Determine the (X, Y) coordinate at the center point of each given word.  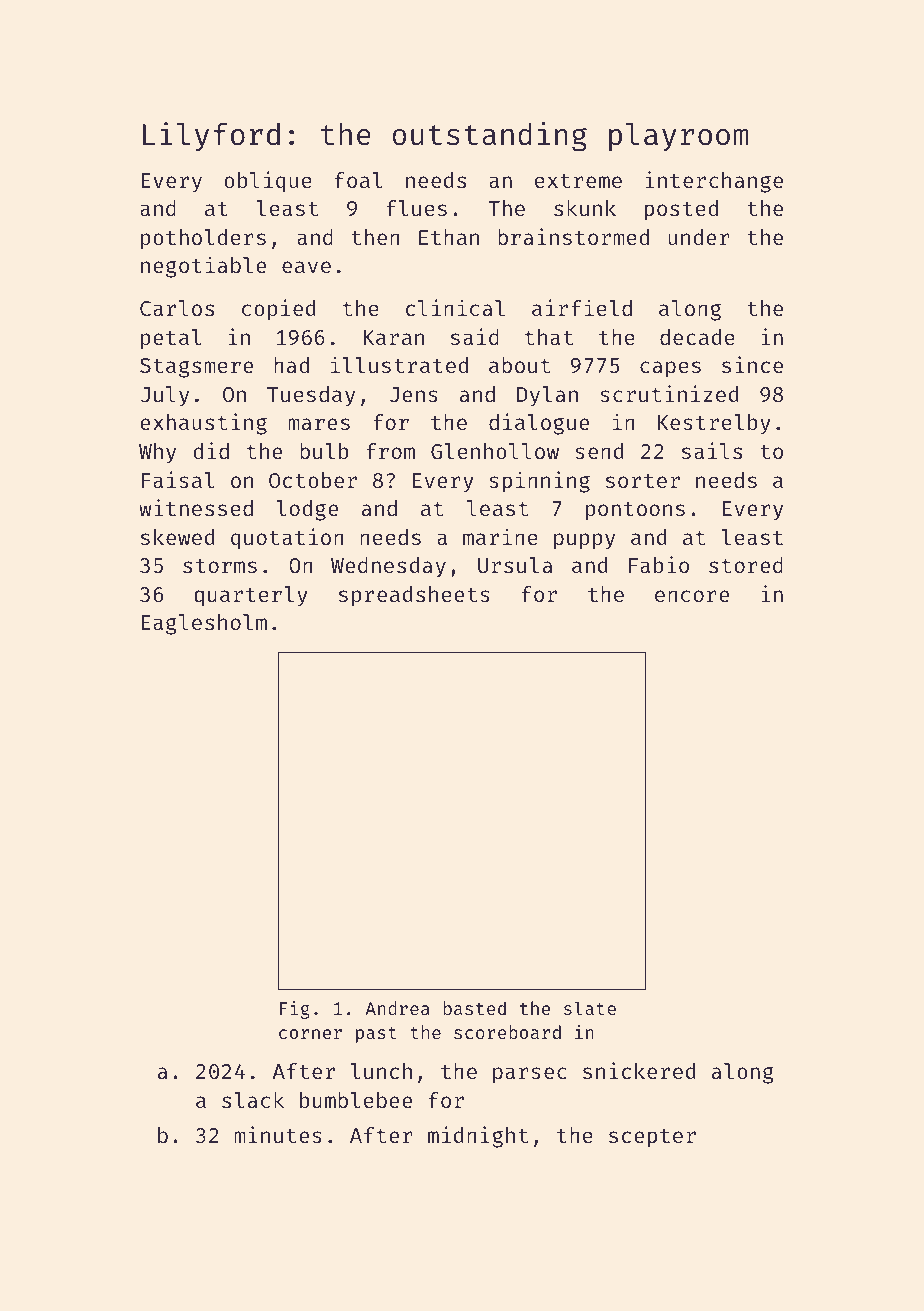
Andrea (398, 1008)
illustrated (399, 364)
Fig (295, 1010)
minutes (278, 1134)
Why (157, 453)
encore (692, 596)
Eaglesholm (204, 624)
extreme (578, 181)
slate (590, 1008)
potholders (203, 239)
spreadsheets (414, 596)
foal (358, 180)
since (752, 364)
